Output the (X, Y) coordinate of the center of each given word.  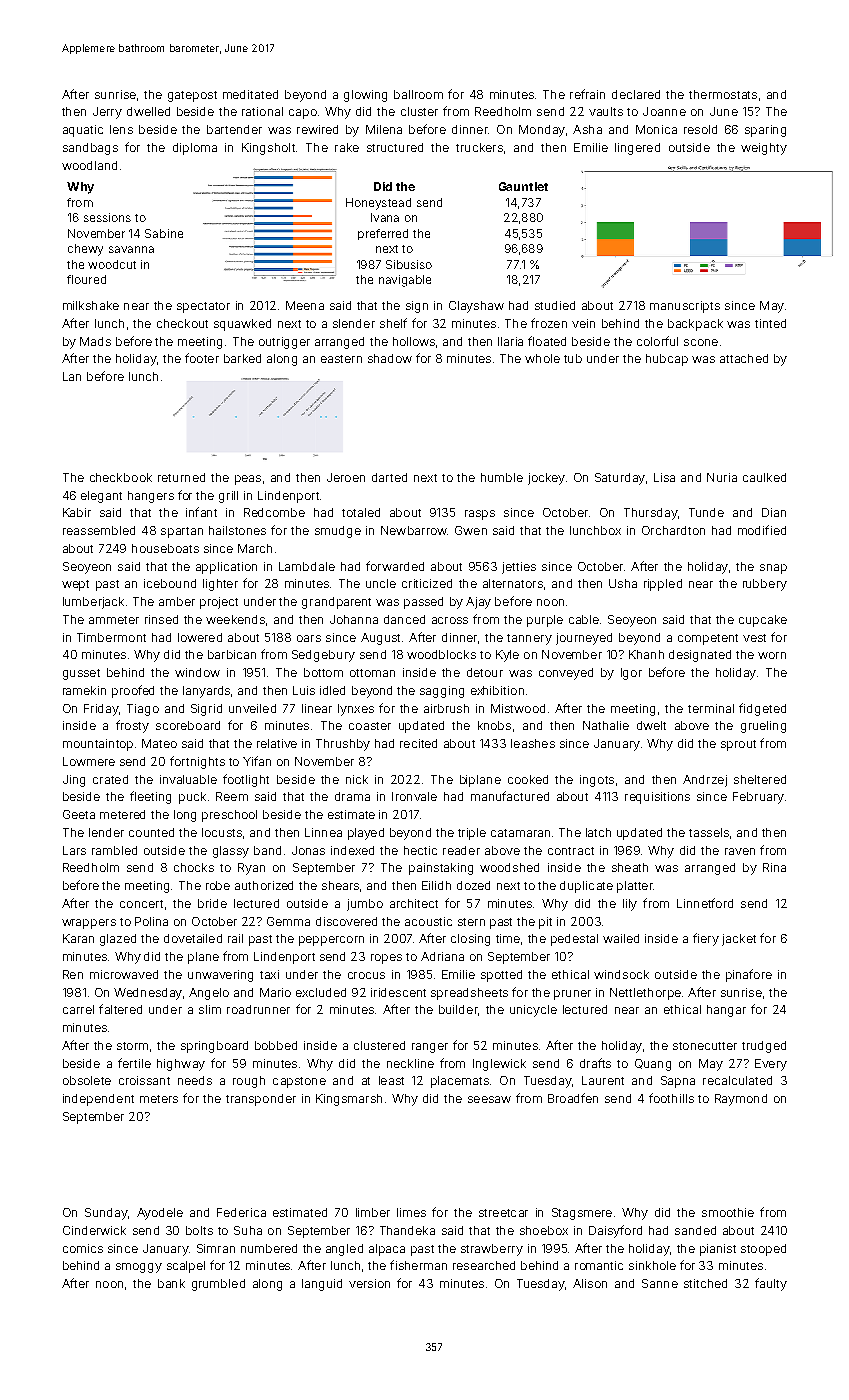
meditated (250, 94)
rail (235, 938)
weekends (235, 619)
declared (636, 94)
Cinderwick (94, 1230)
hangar (726, 1011)
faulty (771, 1284)
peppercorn (331, 941)
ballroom (418, 94)
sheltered (760, 779)
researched (484, 1265)
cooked (528, 779)
